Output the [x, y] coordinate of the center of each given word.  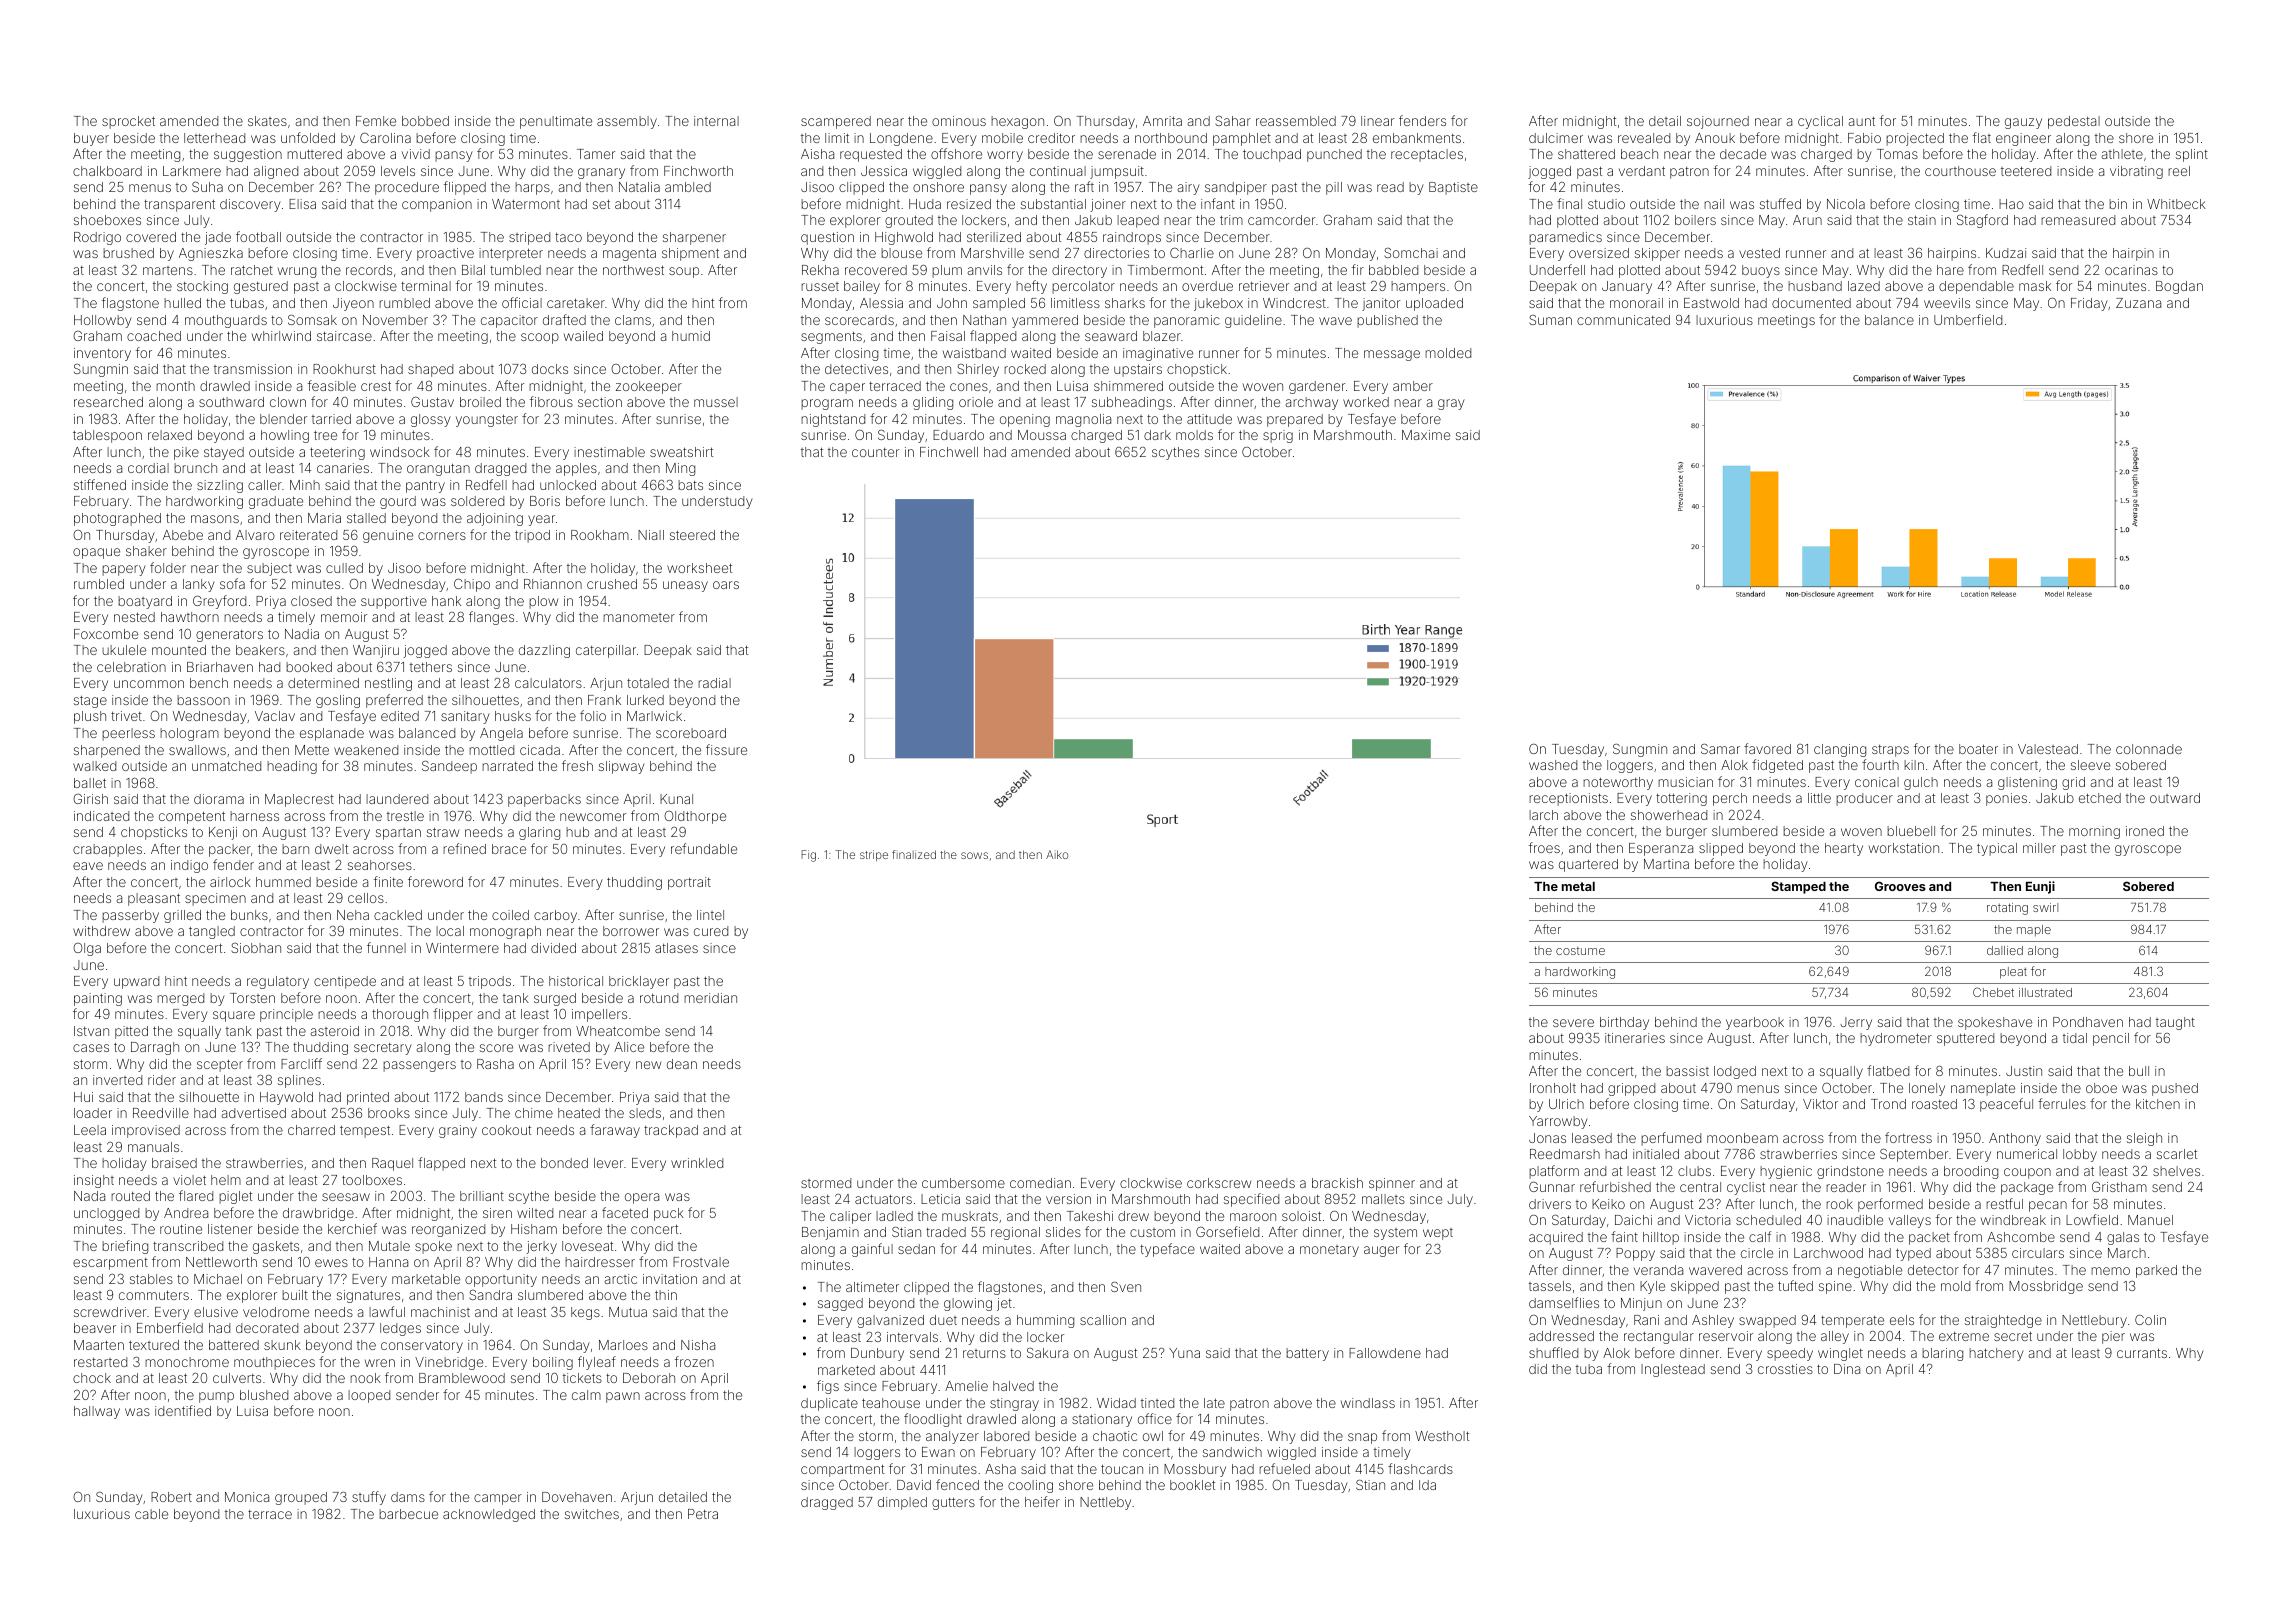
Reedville [161, 1113]
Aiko [1057, 854]
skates [267, 121]
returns [984, 1353]
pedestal [2074, 122]
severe [1573, 1023]
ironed [2145, 831]
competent [192, 817]
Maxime [1426, 435]
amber [1413, 386]
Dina [1847, 1369]
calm [586, 1395]
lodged [1735, 1072]
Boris [545, 501]
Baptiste [1453, 188]
